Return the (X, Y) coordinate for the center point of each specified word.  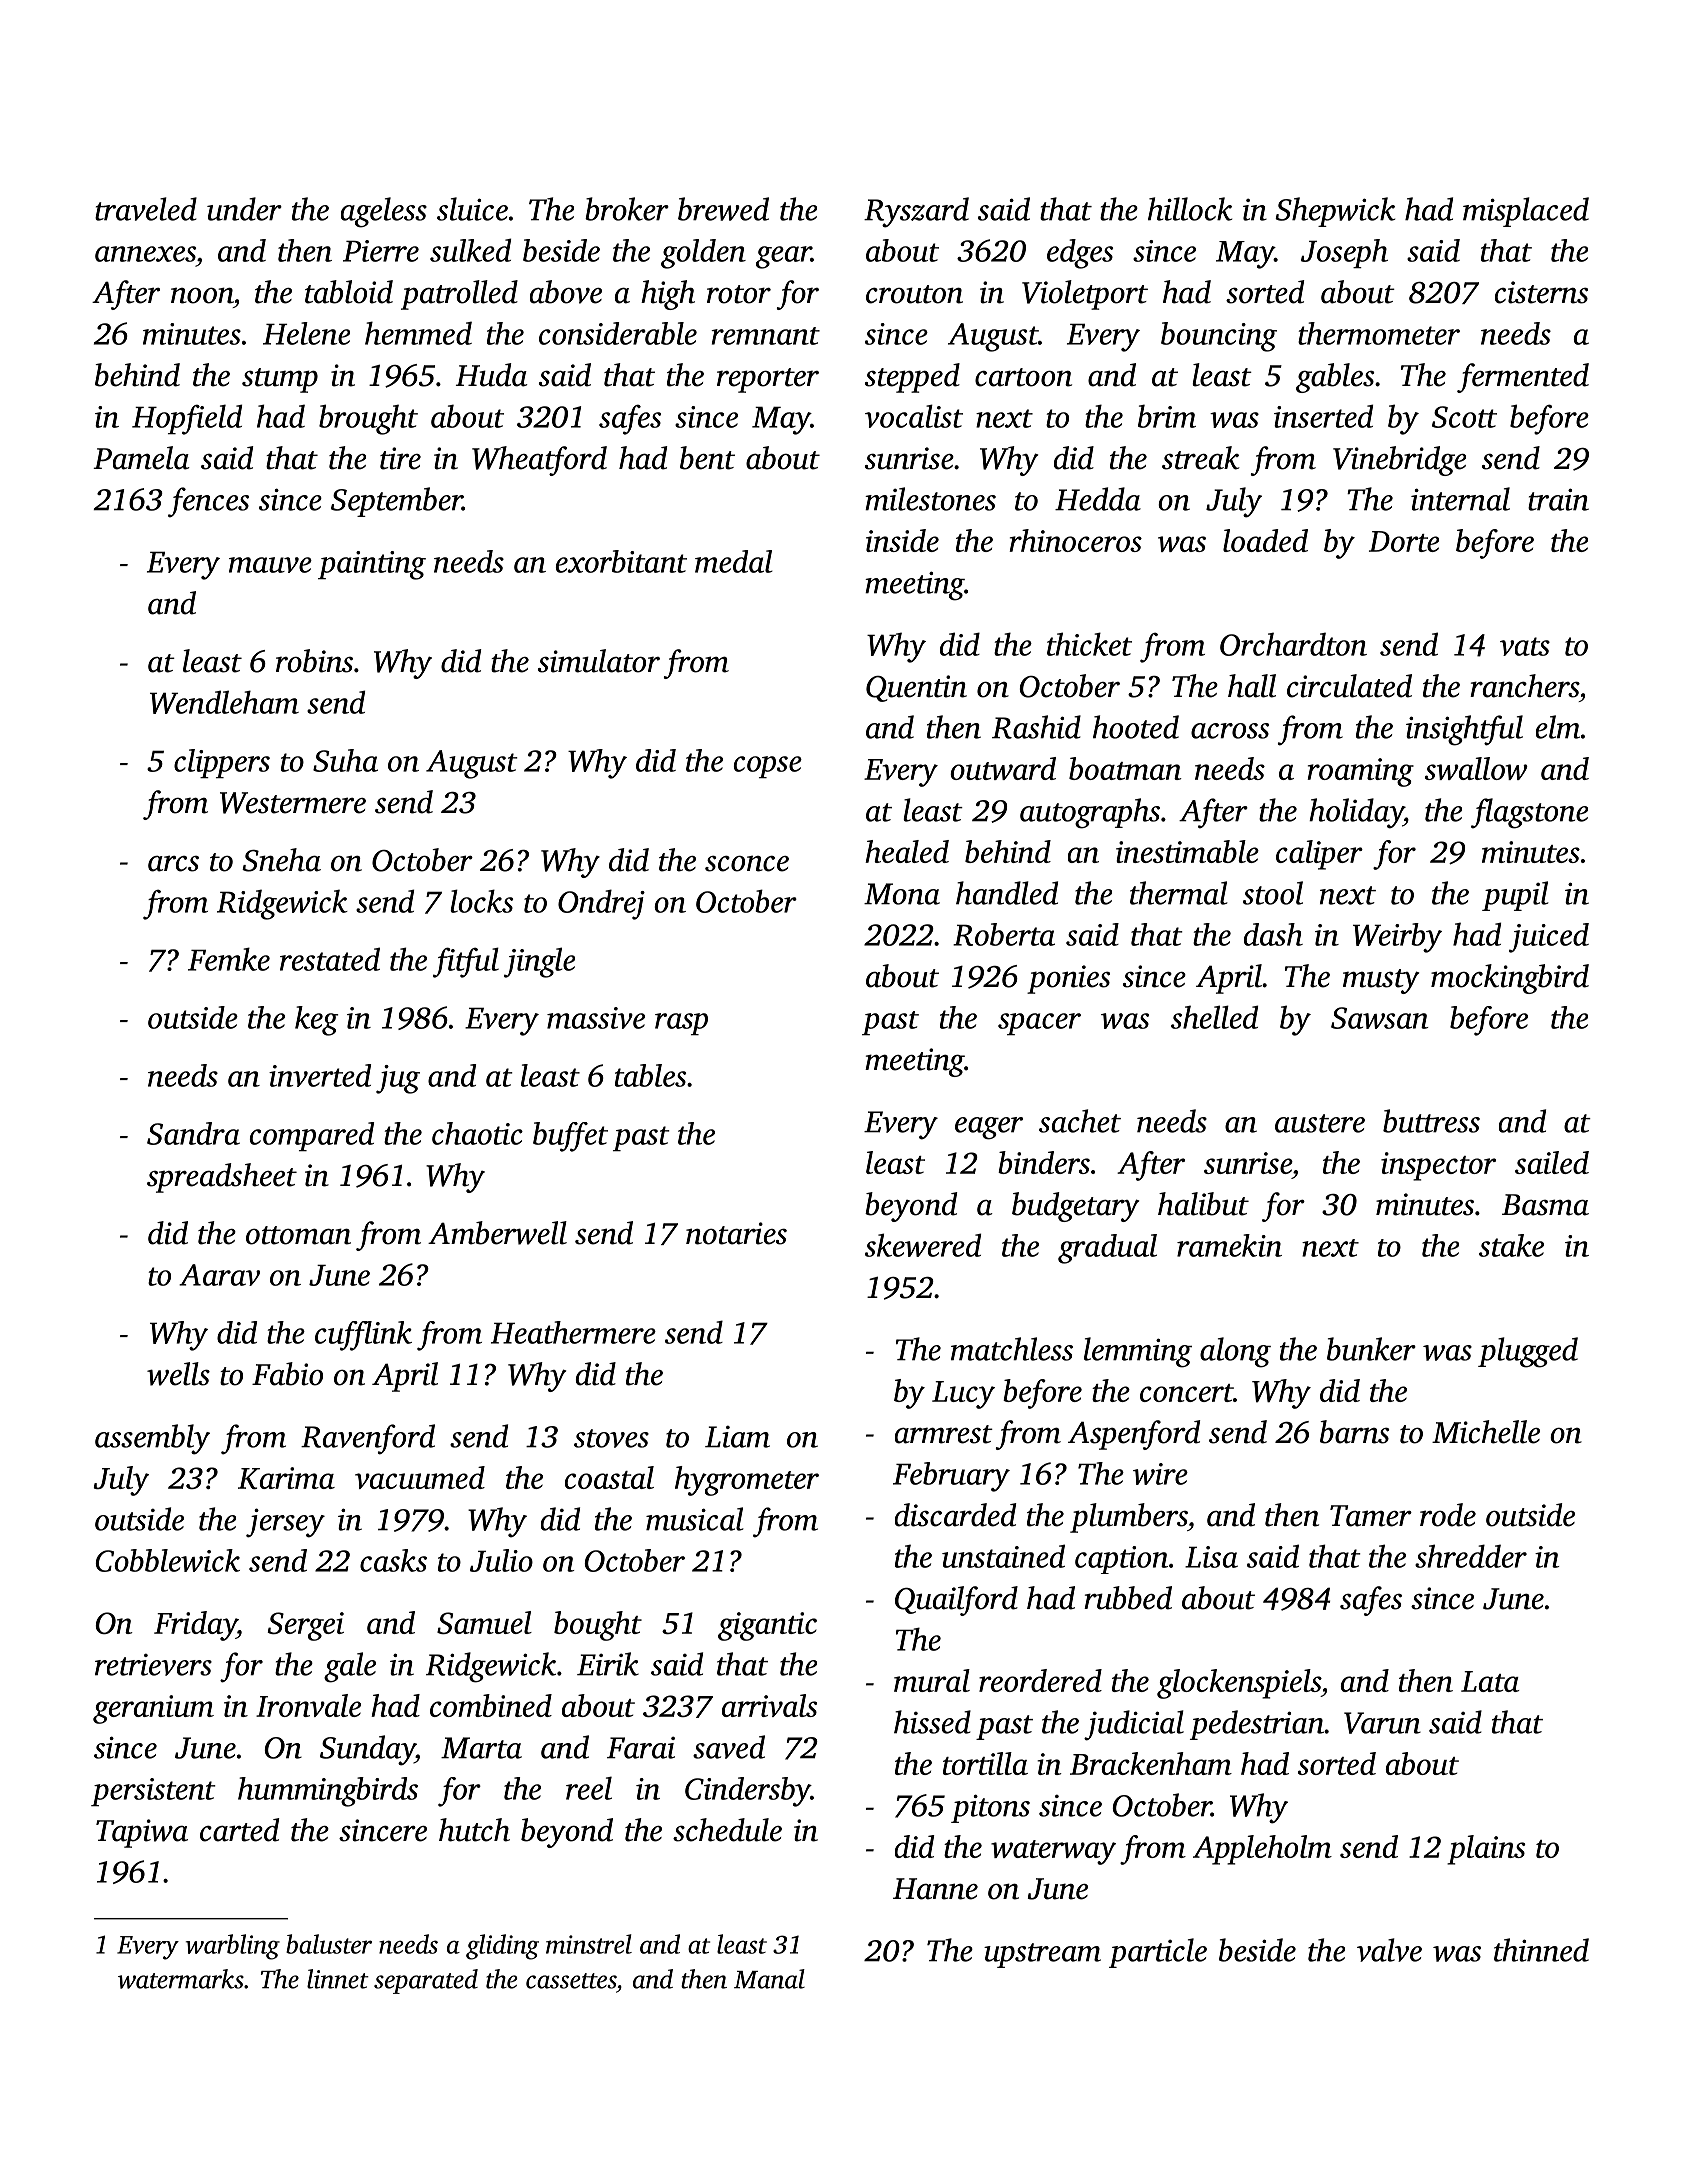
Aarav (219, 1275)
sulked (470, 250)
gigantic (767, 1626)
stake (1511, 1245)
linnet (338, 1979)
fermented (1523, 378)
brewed (723, 209)
